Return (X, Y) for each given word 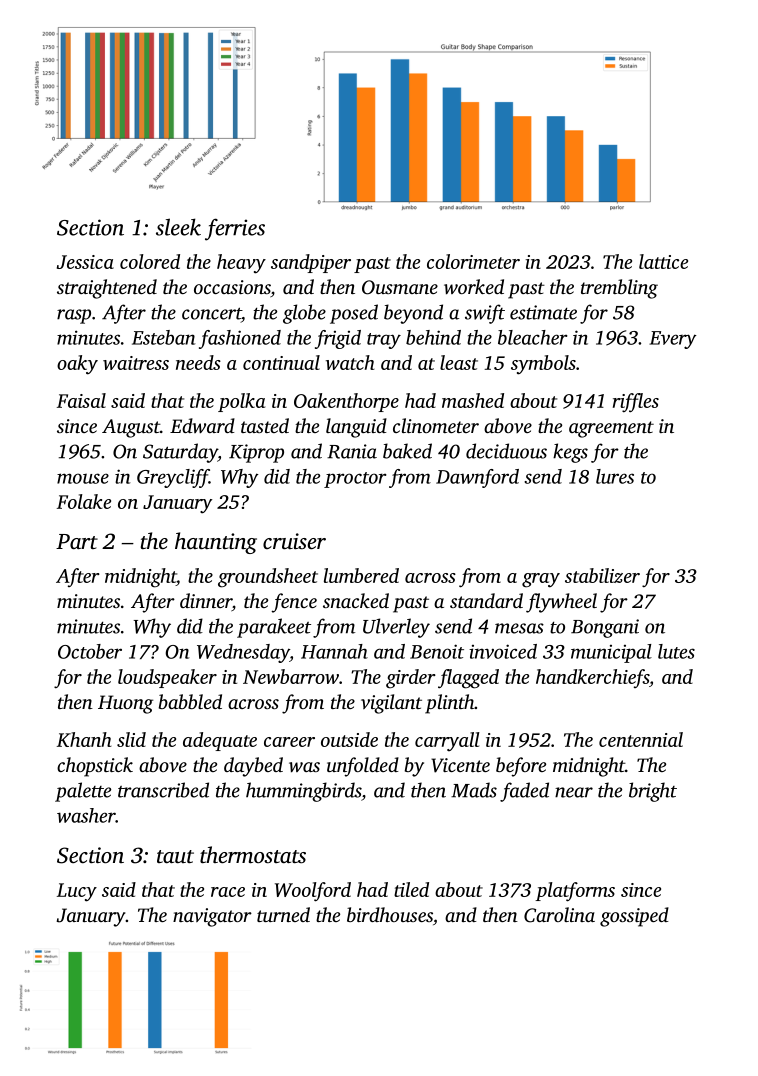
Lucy (77, 892)
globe (304, 314)
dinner (206, 602)
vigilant (391, 704)
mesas (519, 628)
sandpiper (311, 263)
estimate (543, 312)
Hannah (334, 651)
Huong (125, 704)
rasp (74, 316)
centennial (641, 739)
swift (485, 314)
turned (283, 914)
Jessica (85, 262)
